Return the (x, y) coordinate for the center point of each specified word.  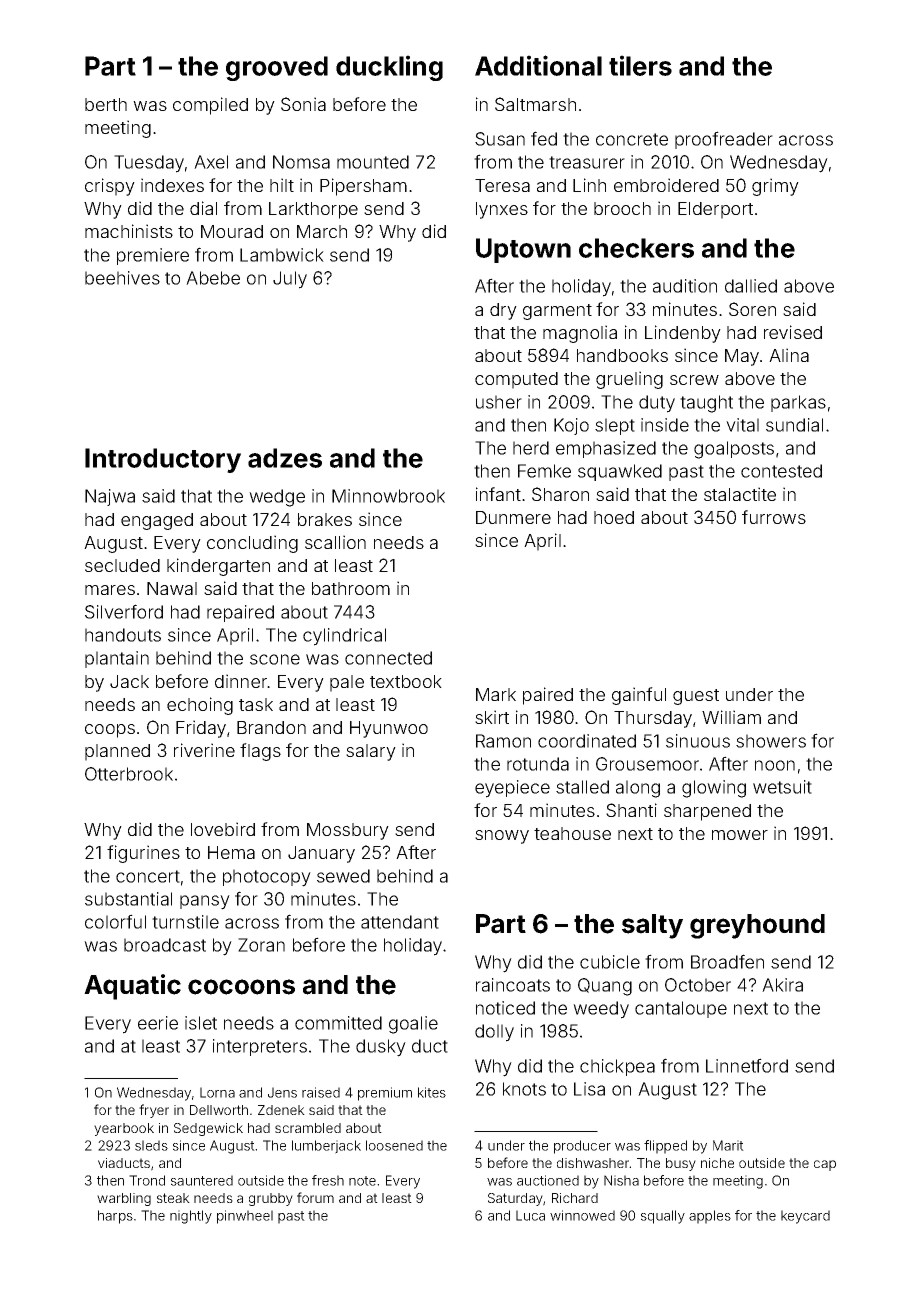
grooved (277, 68)
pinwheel (245, 1217)
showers (771, 741)
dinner (241, 681)
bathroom (351, 588)
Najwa (110, 497)
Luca (530, 1215)
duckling (389, 68)
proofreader (724, 140)
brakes (325, 519)
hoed (614, 517)
